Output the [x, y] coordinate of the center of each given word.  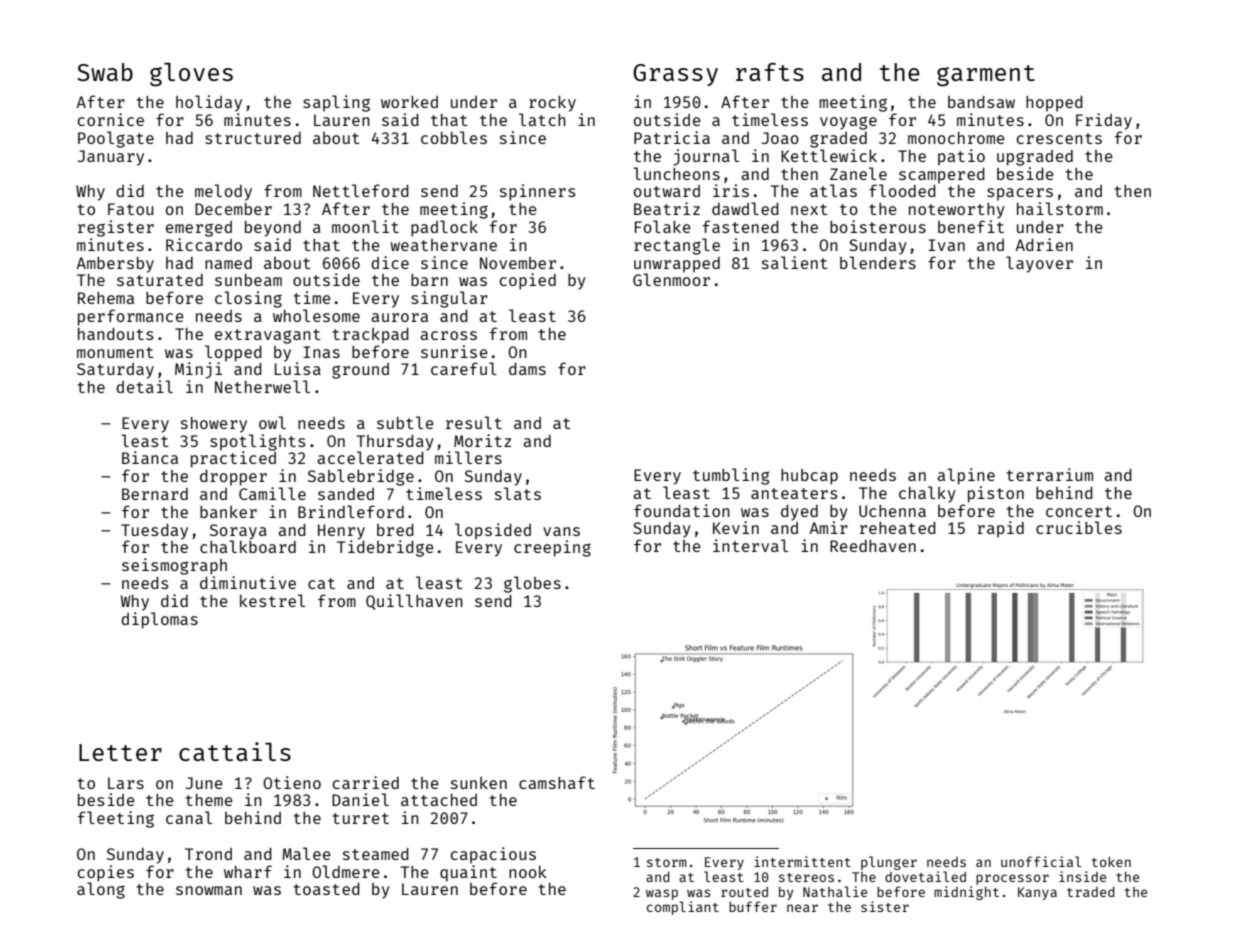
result [474, 422]
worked [409, 101]
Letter [120, 752]
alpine [966, 476]
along [101, 890]
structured [253, 138]
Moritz [482, 440]
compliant [683, 908]
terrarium [1049, 474]
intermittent [802, 861]
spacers [1020, 194]
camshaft [557, 782]
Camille [272, 493]
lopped [233, 353]
